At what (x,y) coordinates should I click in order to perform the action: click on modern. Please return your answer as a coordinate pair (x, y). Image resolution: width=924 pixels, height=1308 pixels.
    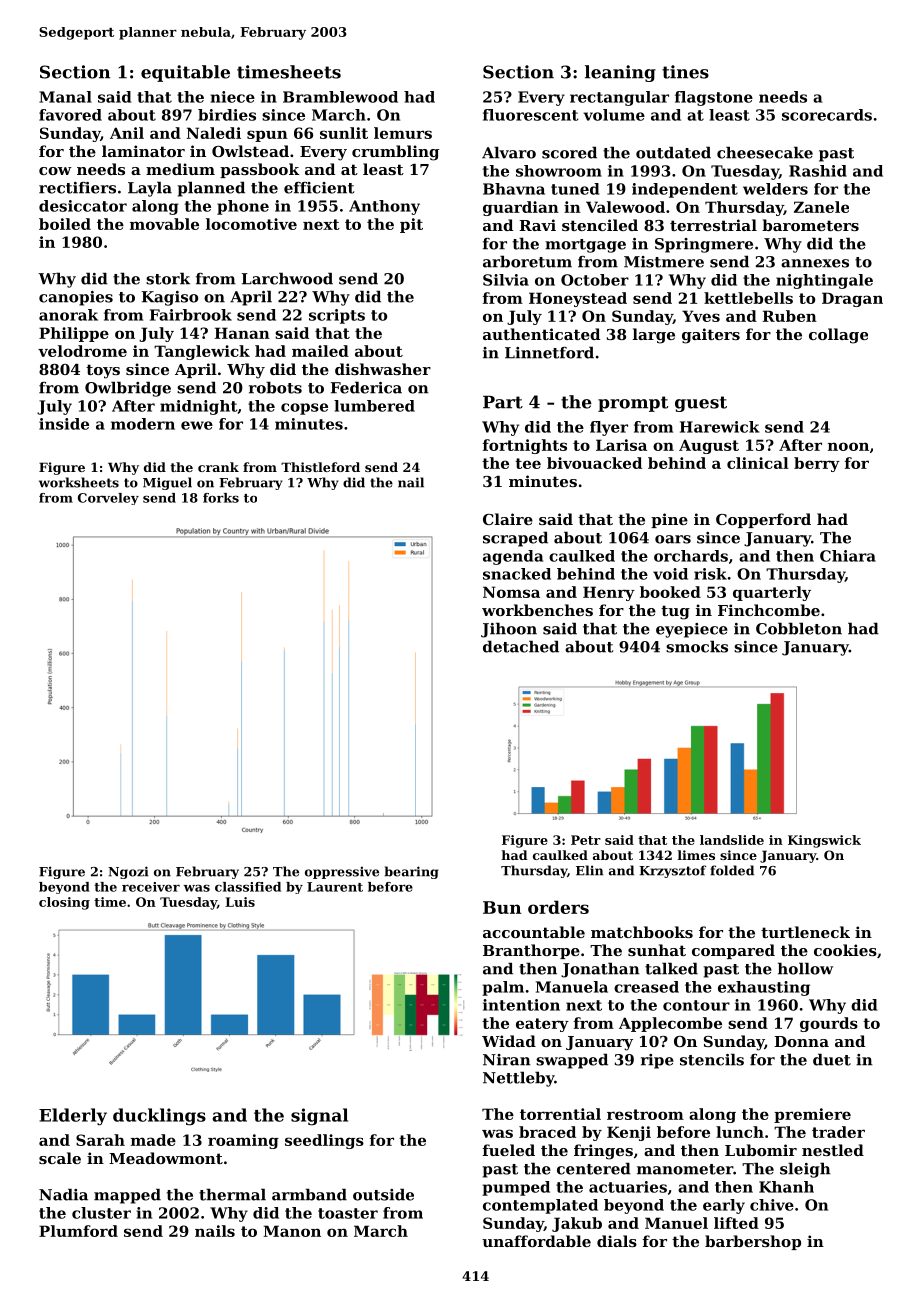
    Looking at the image, I should click on (143, 424).
